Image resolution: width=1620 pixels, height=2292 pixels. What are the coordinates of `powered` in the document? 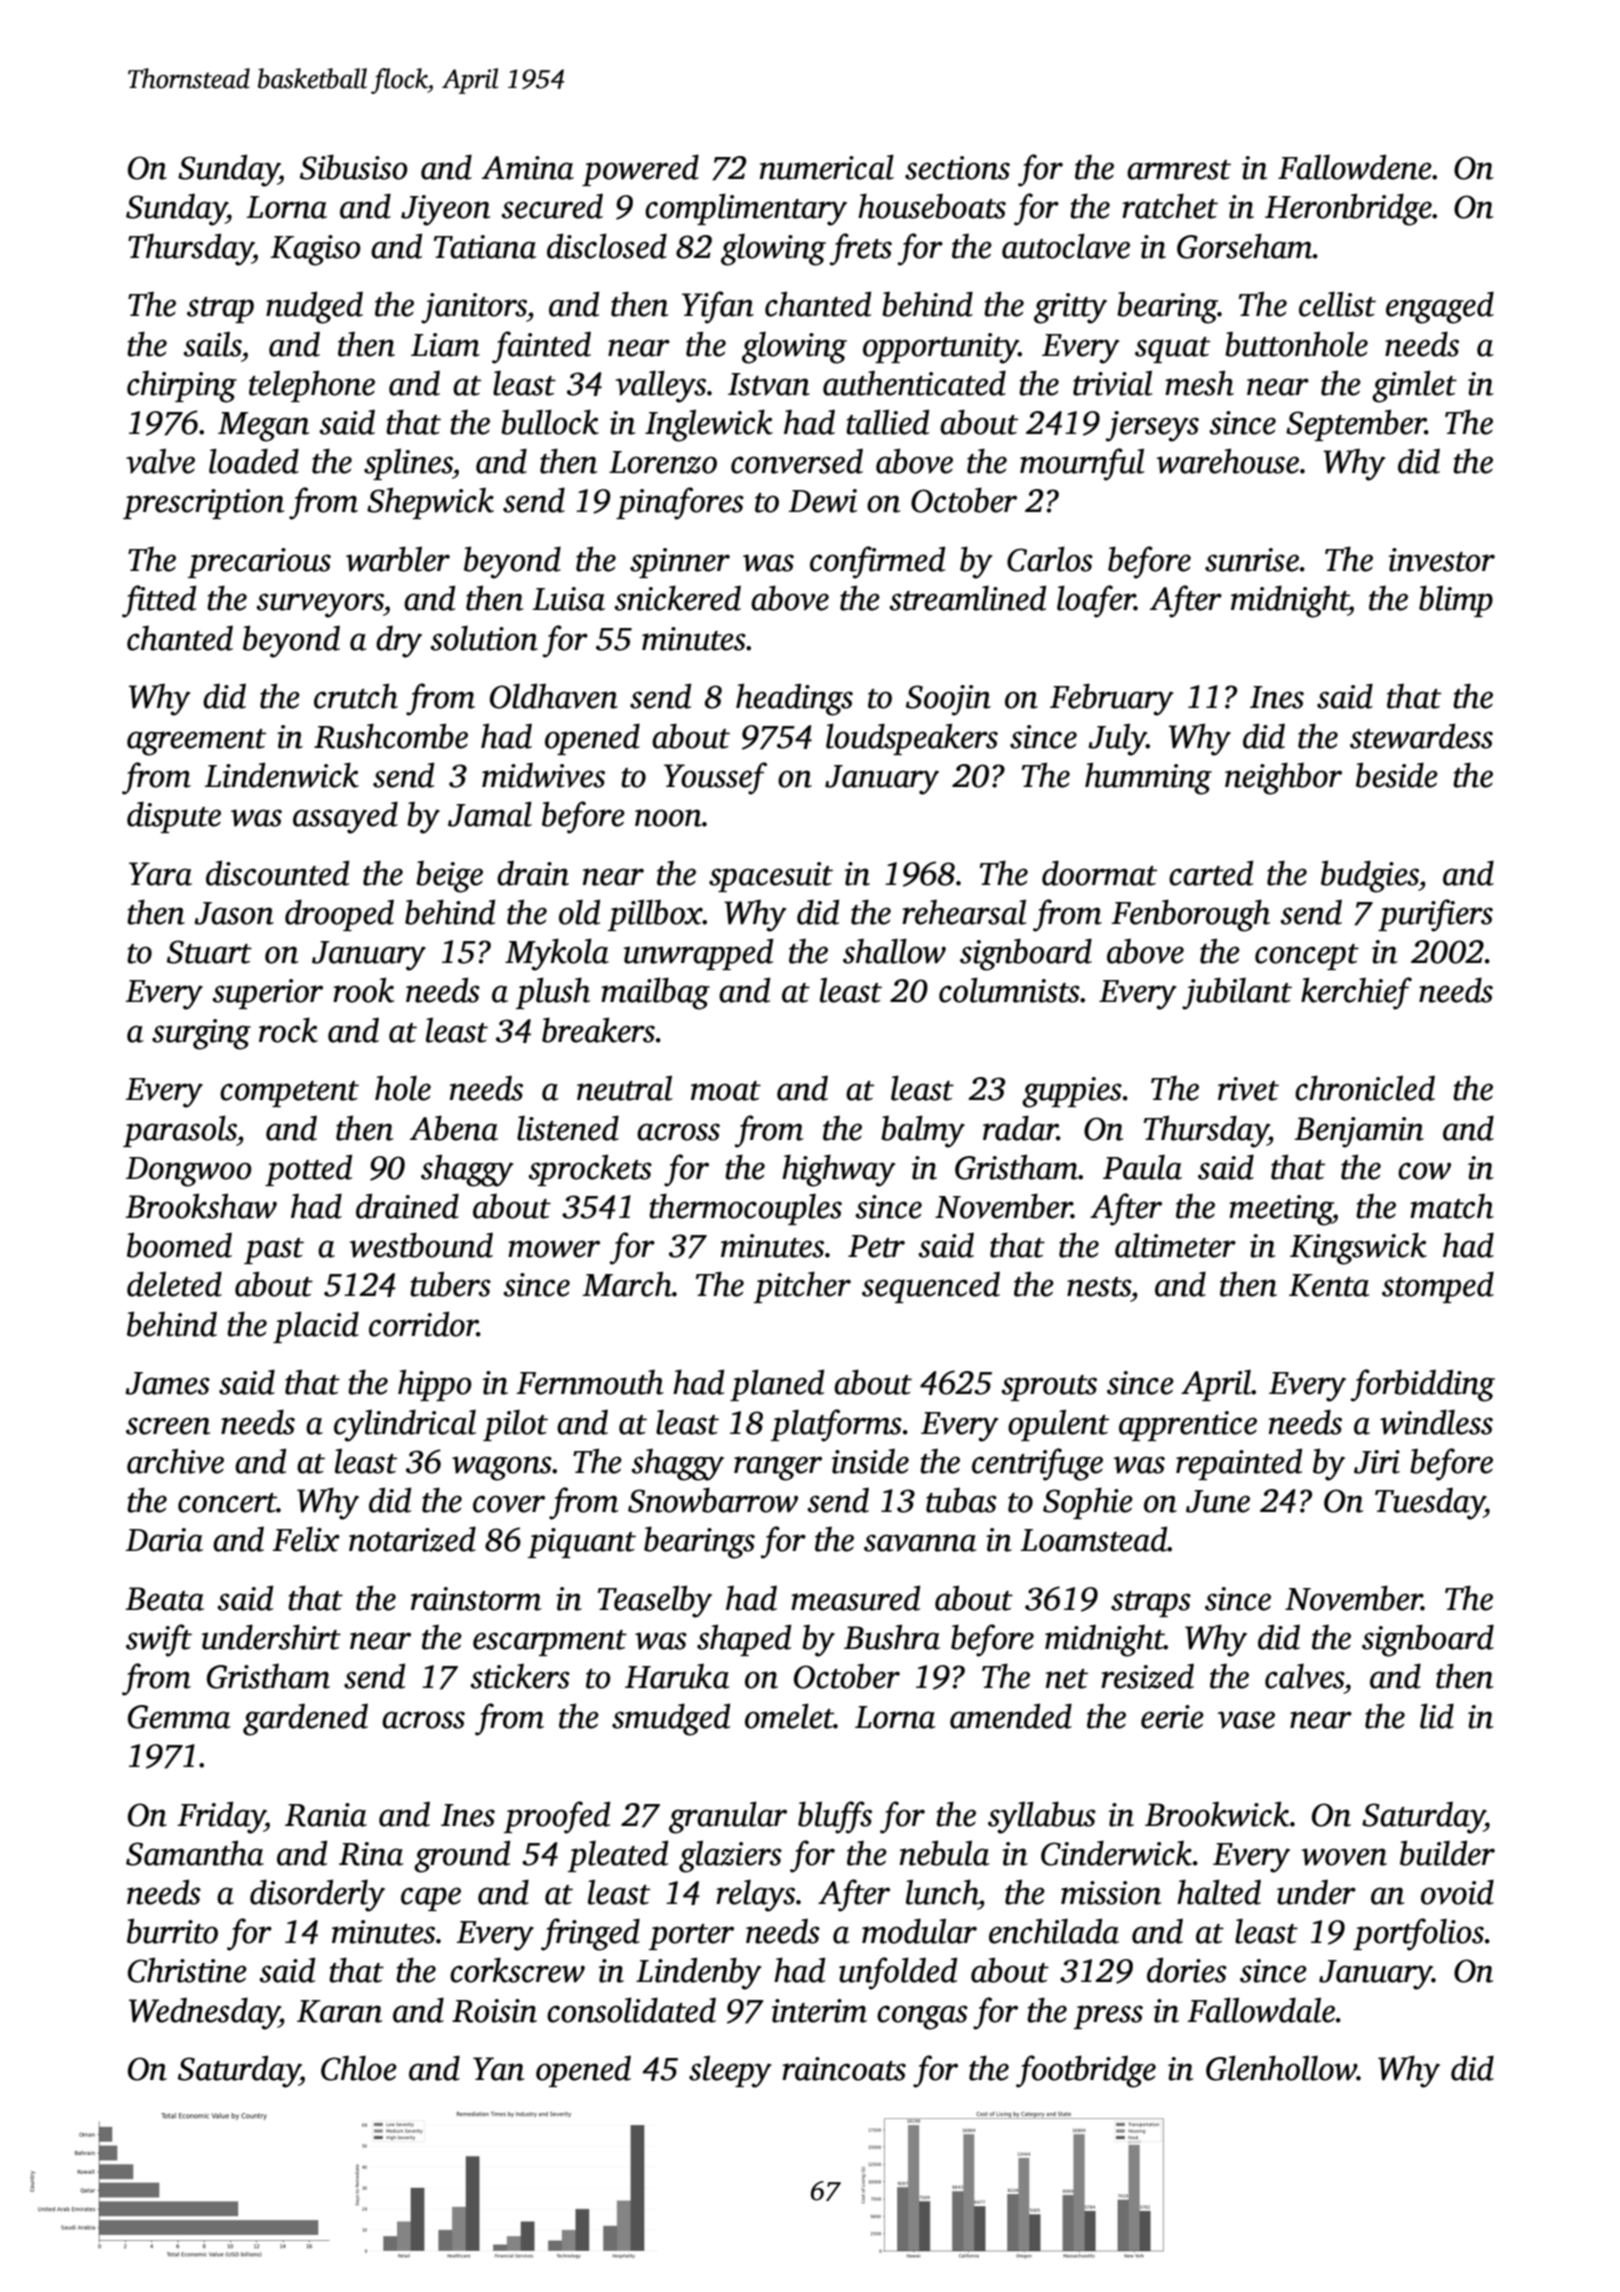 It's located at (640, 170).
